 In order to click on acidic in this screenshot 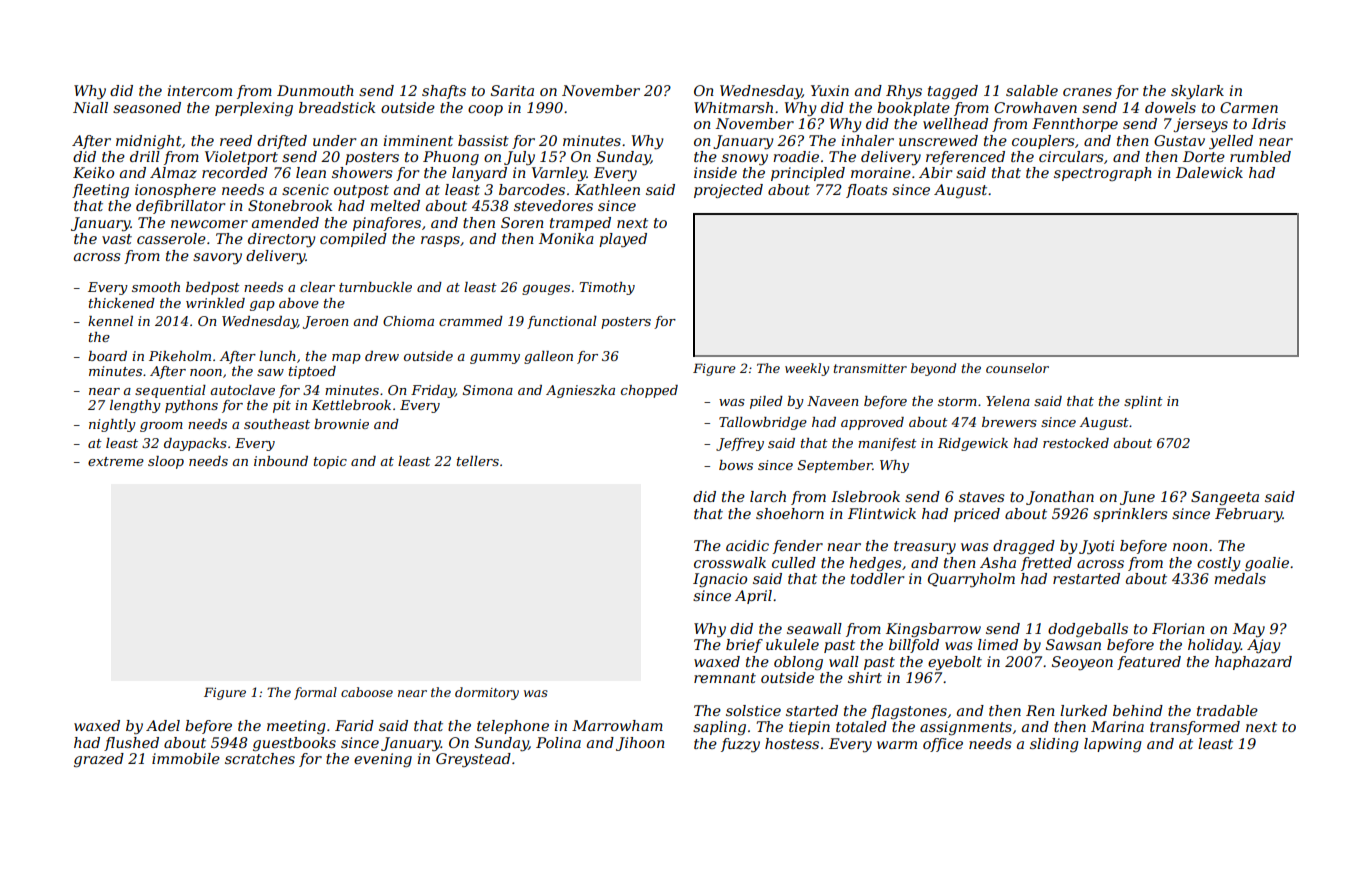, I will do `click(747, 545)`.
